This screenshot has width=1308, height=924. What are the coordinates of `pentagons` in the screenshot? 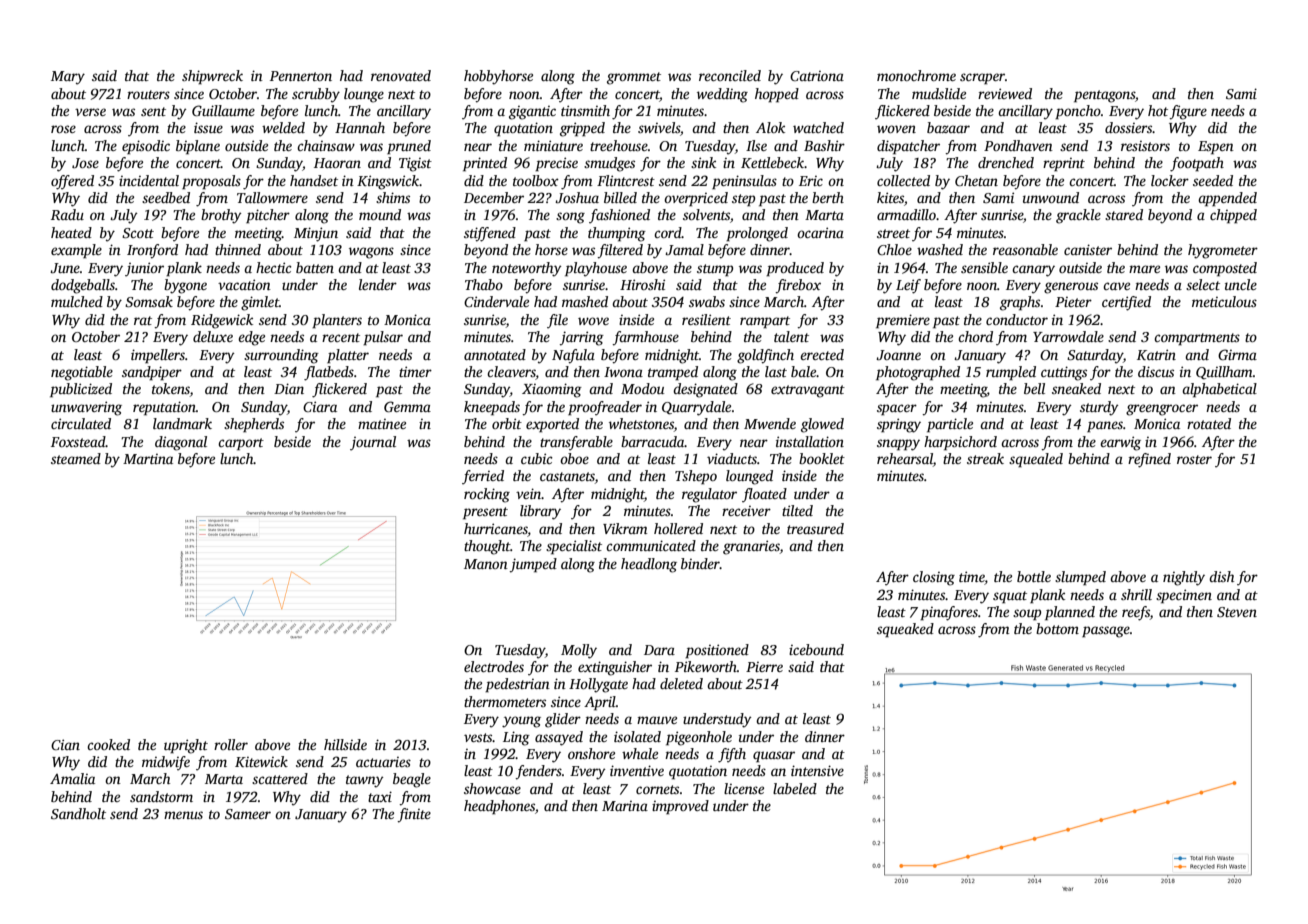 It's located at (1104, 96).
